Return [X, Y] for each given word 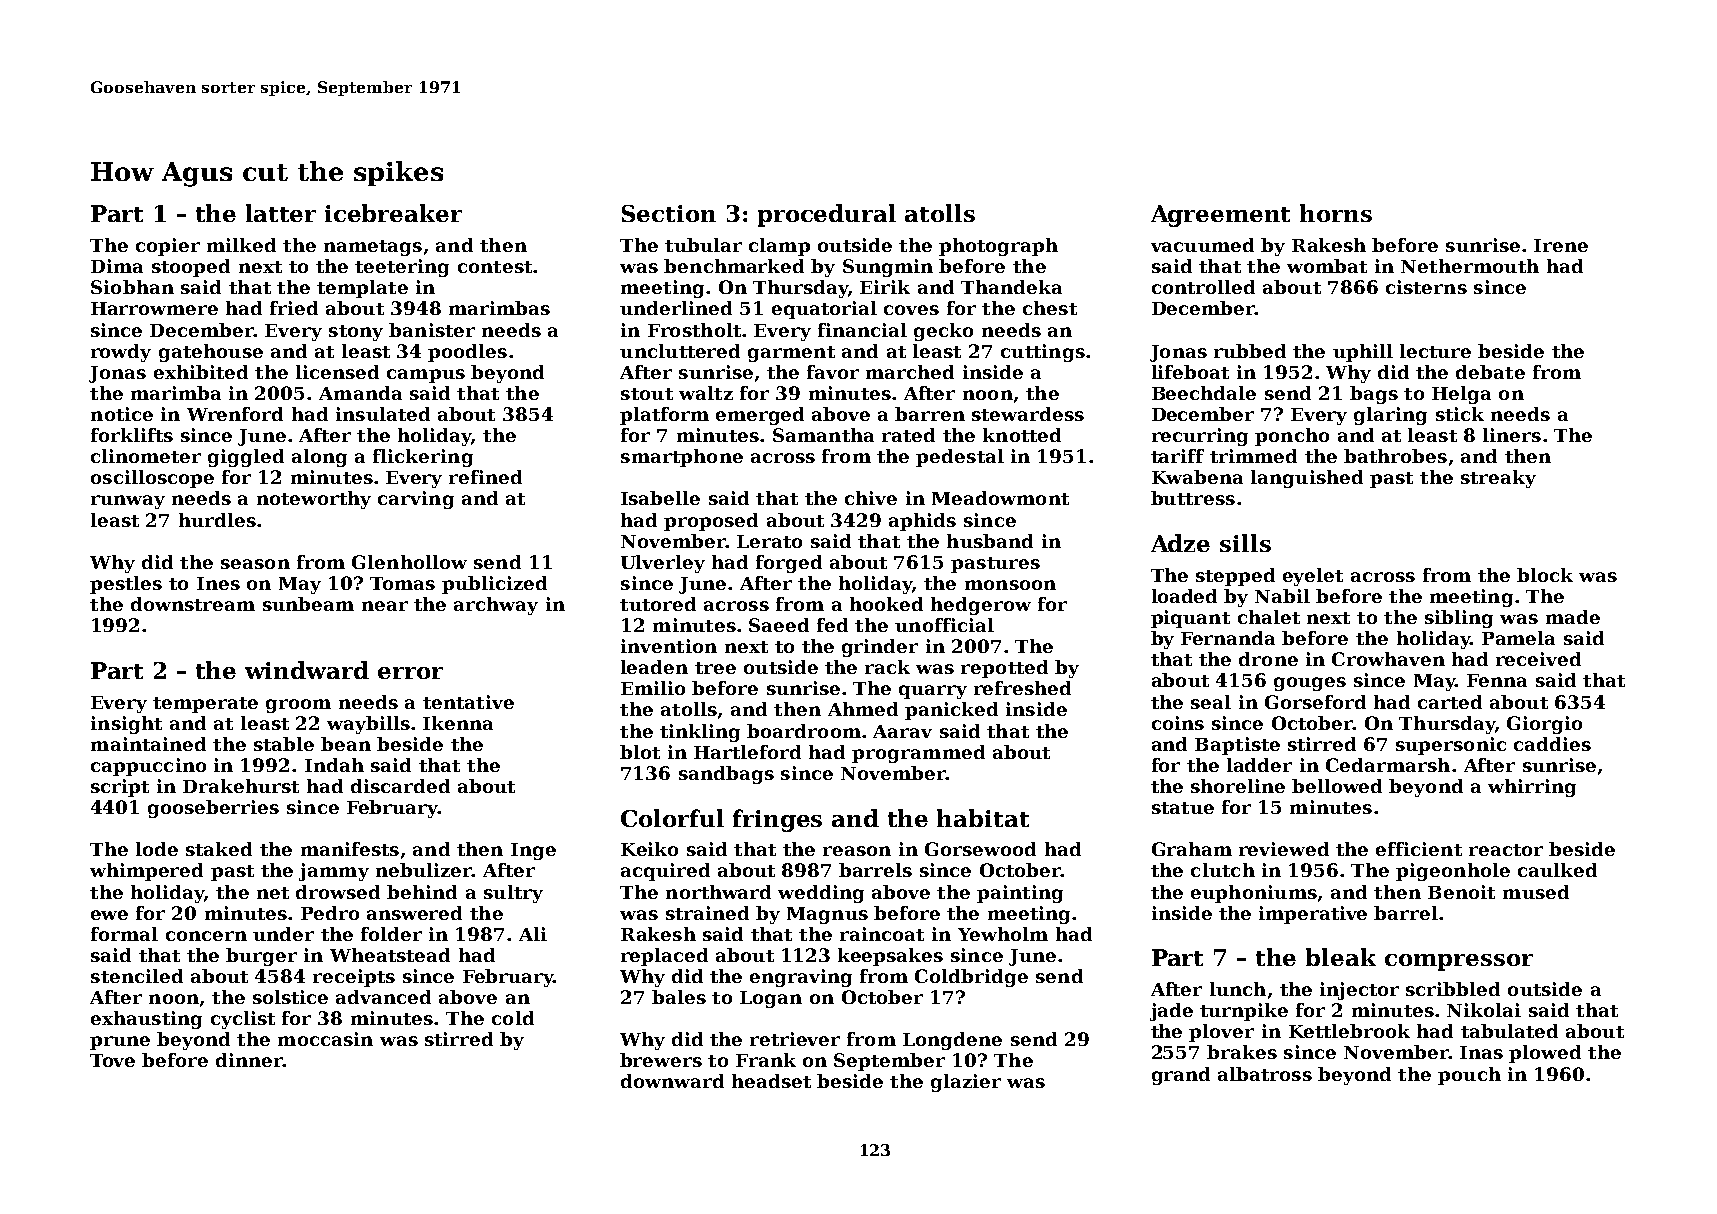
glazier [966, 1083]
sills [1245, 543]
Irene [1561, 245]
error [410, 673]
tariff [1177, 456]
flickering [423, 458]
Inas [1481, 1052]
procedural [827, 215]
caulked [1557, 870]
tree [715, 668]
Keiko [649, 849]
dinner [249, 1060]
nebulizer [424, 870]
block [1545, 575]
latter [281, 213]
